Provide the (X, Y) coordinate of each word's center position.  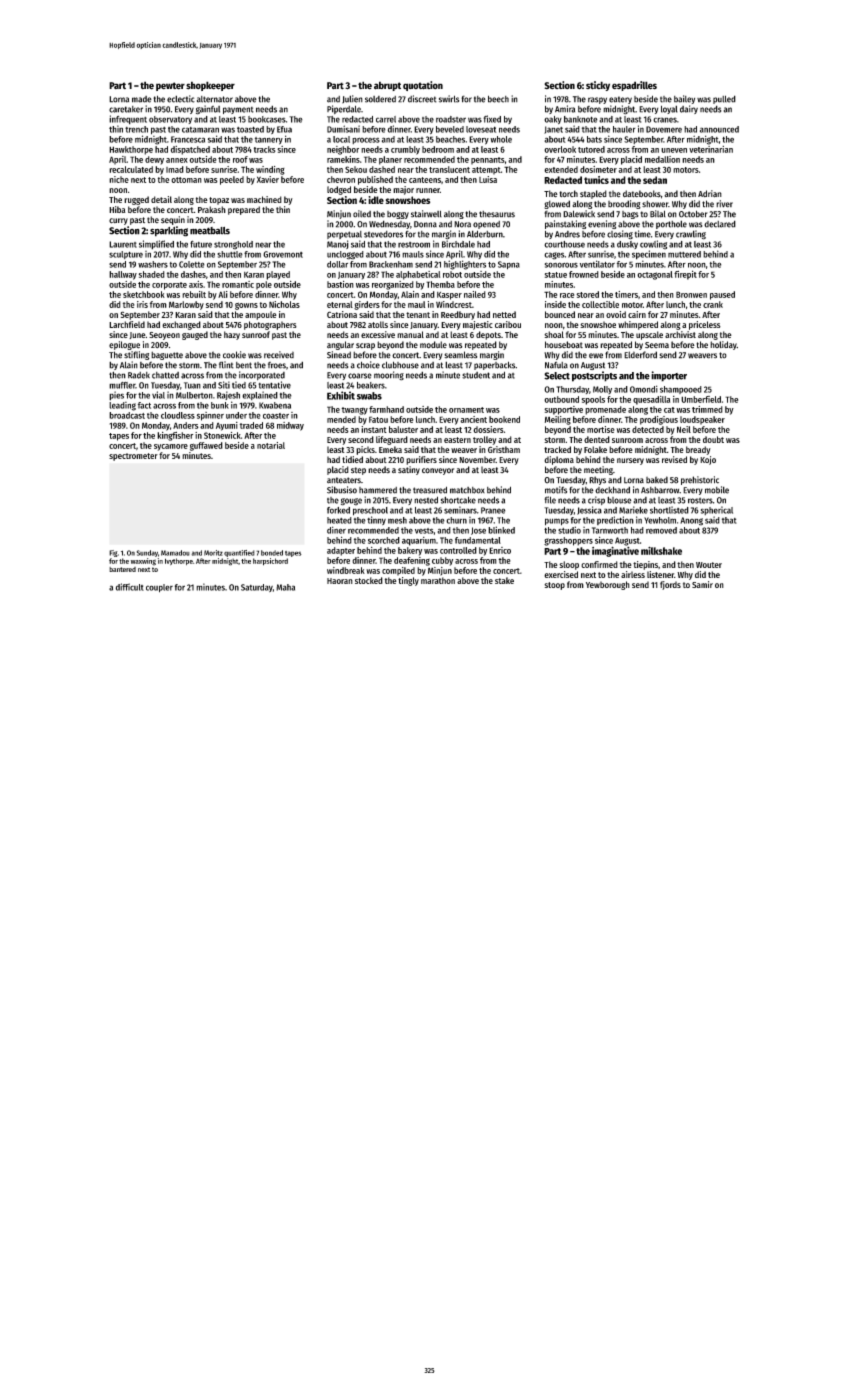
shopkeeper (210, 86)
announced (719, 129)
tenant (418, 315)
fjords (670, 585)
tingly (408, 581)
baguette (167, 355)
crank (713, 304)
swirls (449, 99)
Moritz (213, 553)
